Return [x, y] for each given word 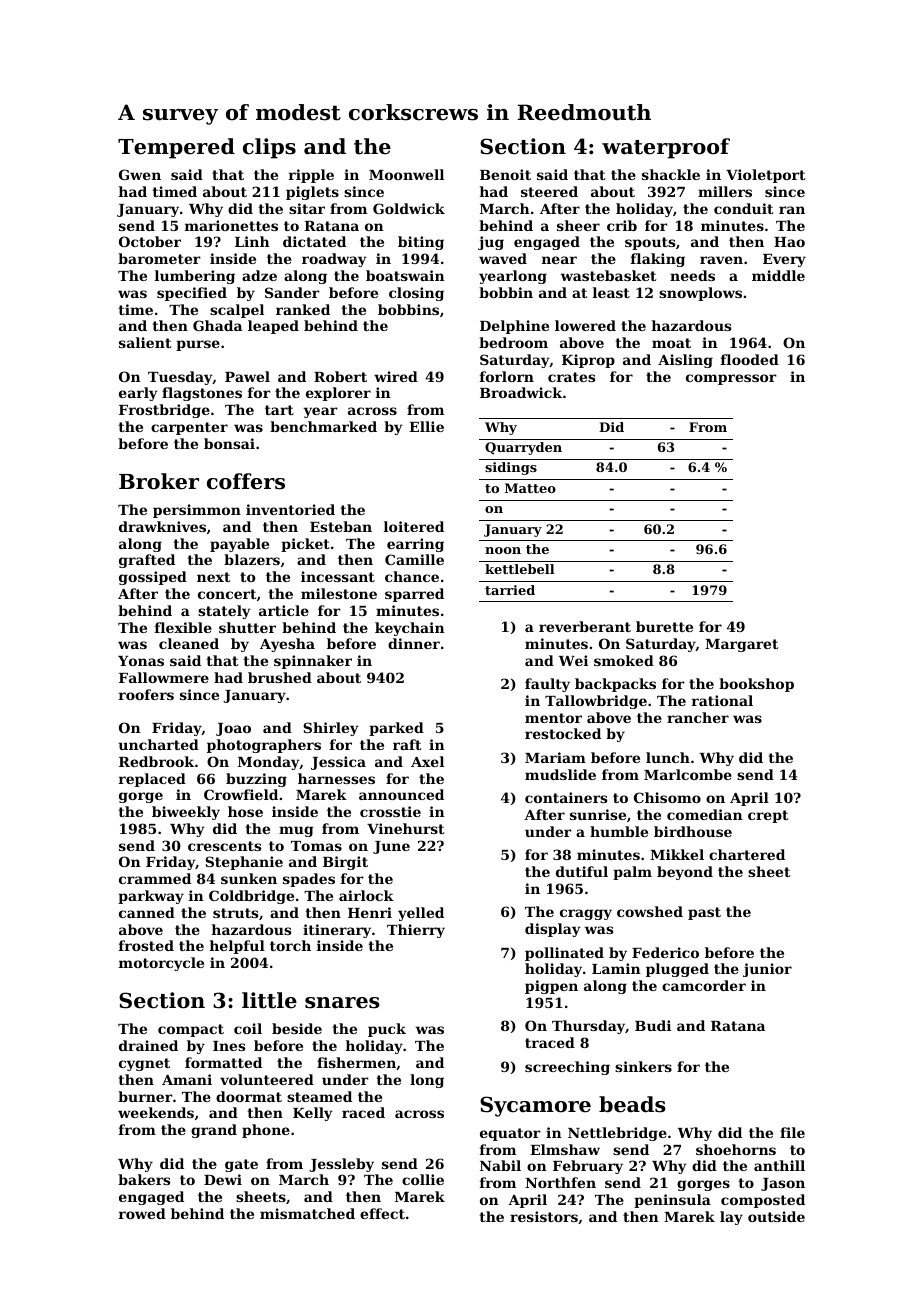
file [792, 1132]
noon [503, 550]
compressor [731, 379]
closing [416, 294]
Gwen [140, 174]
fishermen [356, 1062]
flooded [750, 359]
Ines [229, 1046]
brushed [280, 677]
